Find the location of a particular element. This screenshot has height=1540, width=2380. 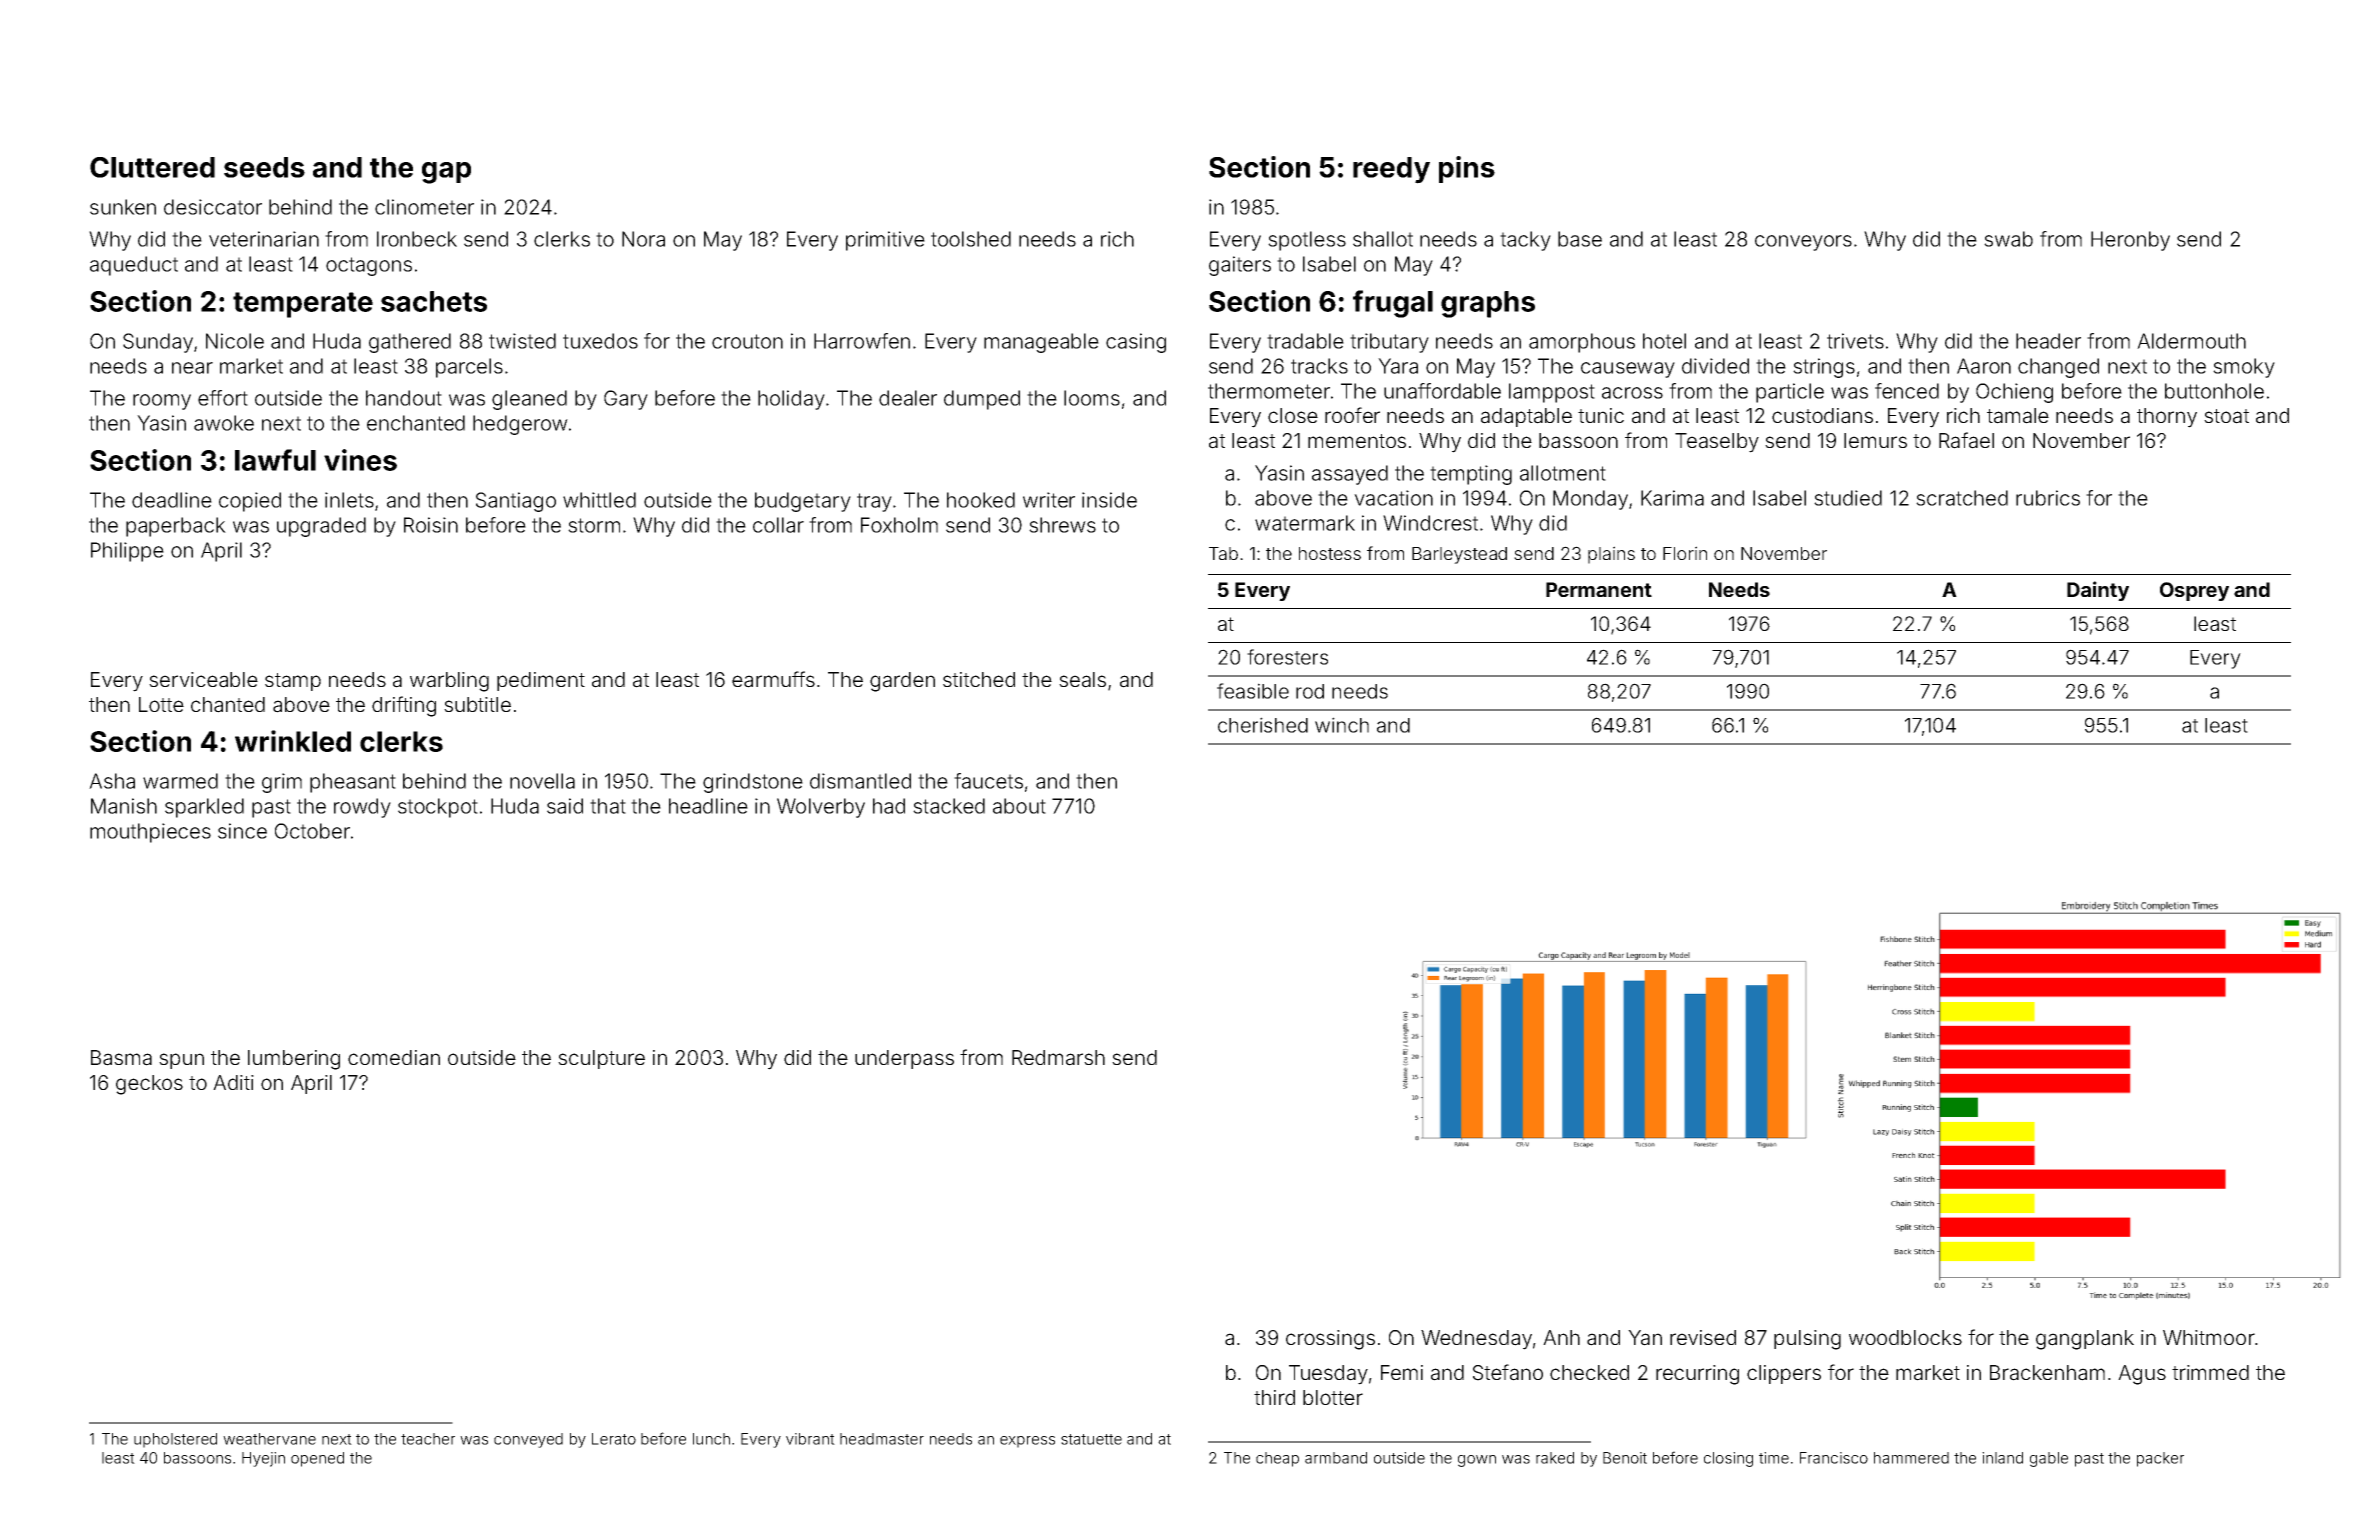

trimmed is located at coordinates (2210, 1372).
